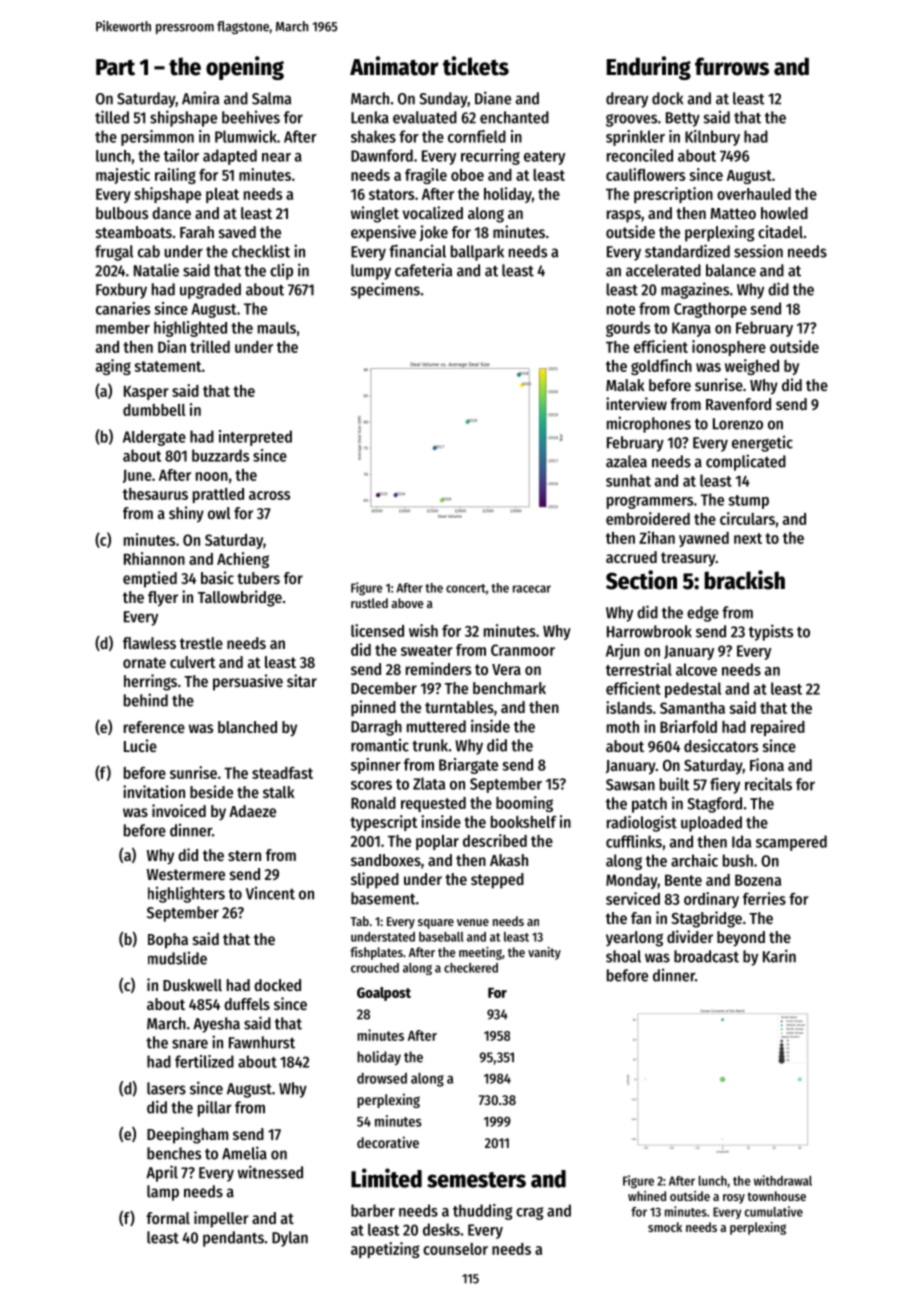 The image size is (924, 1308). Describe the element at coordinates (524, 804) in the screenshot. I see `booming` at that location.
